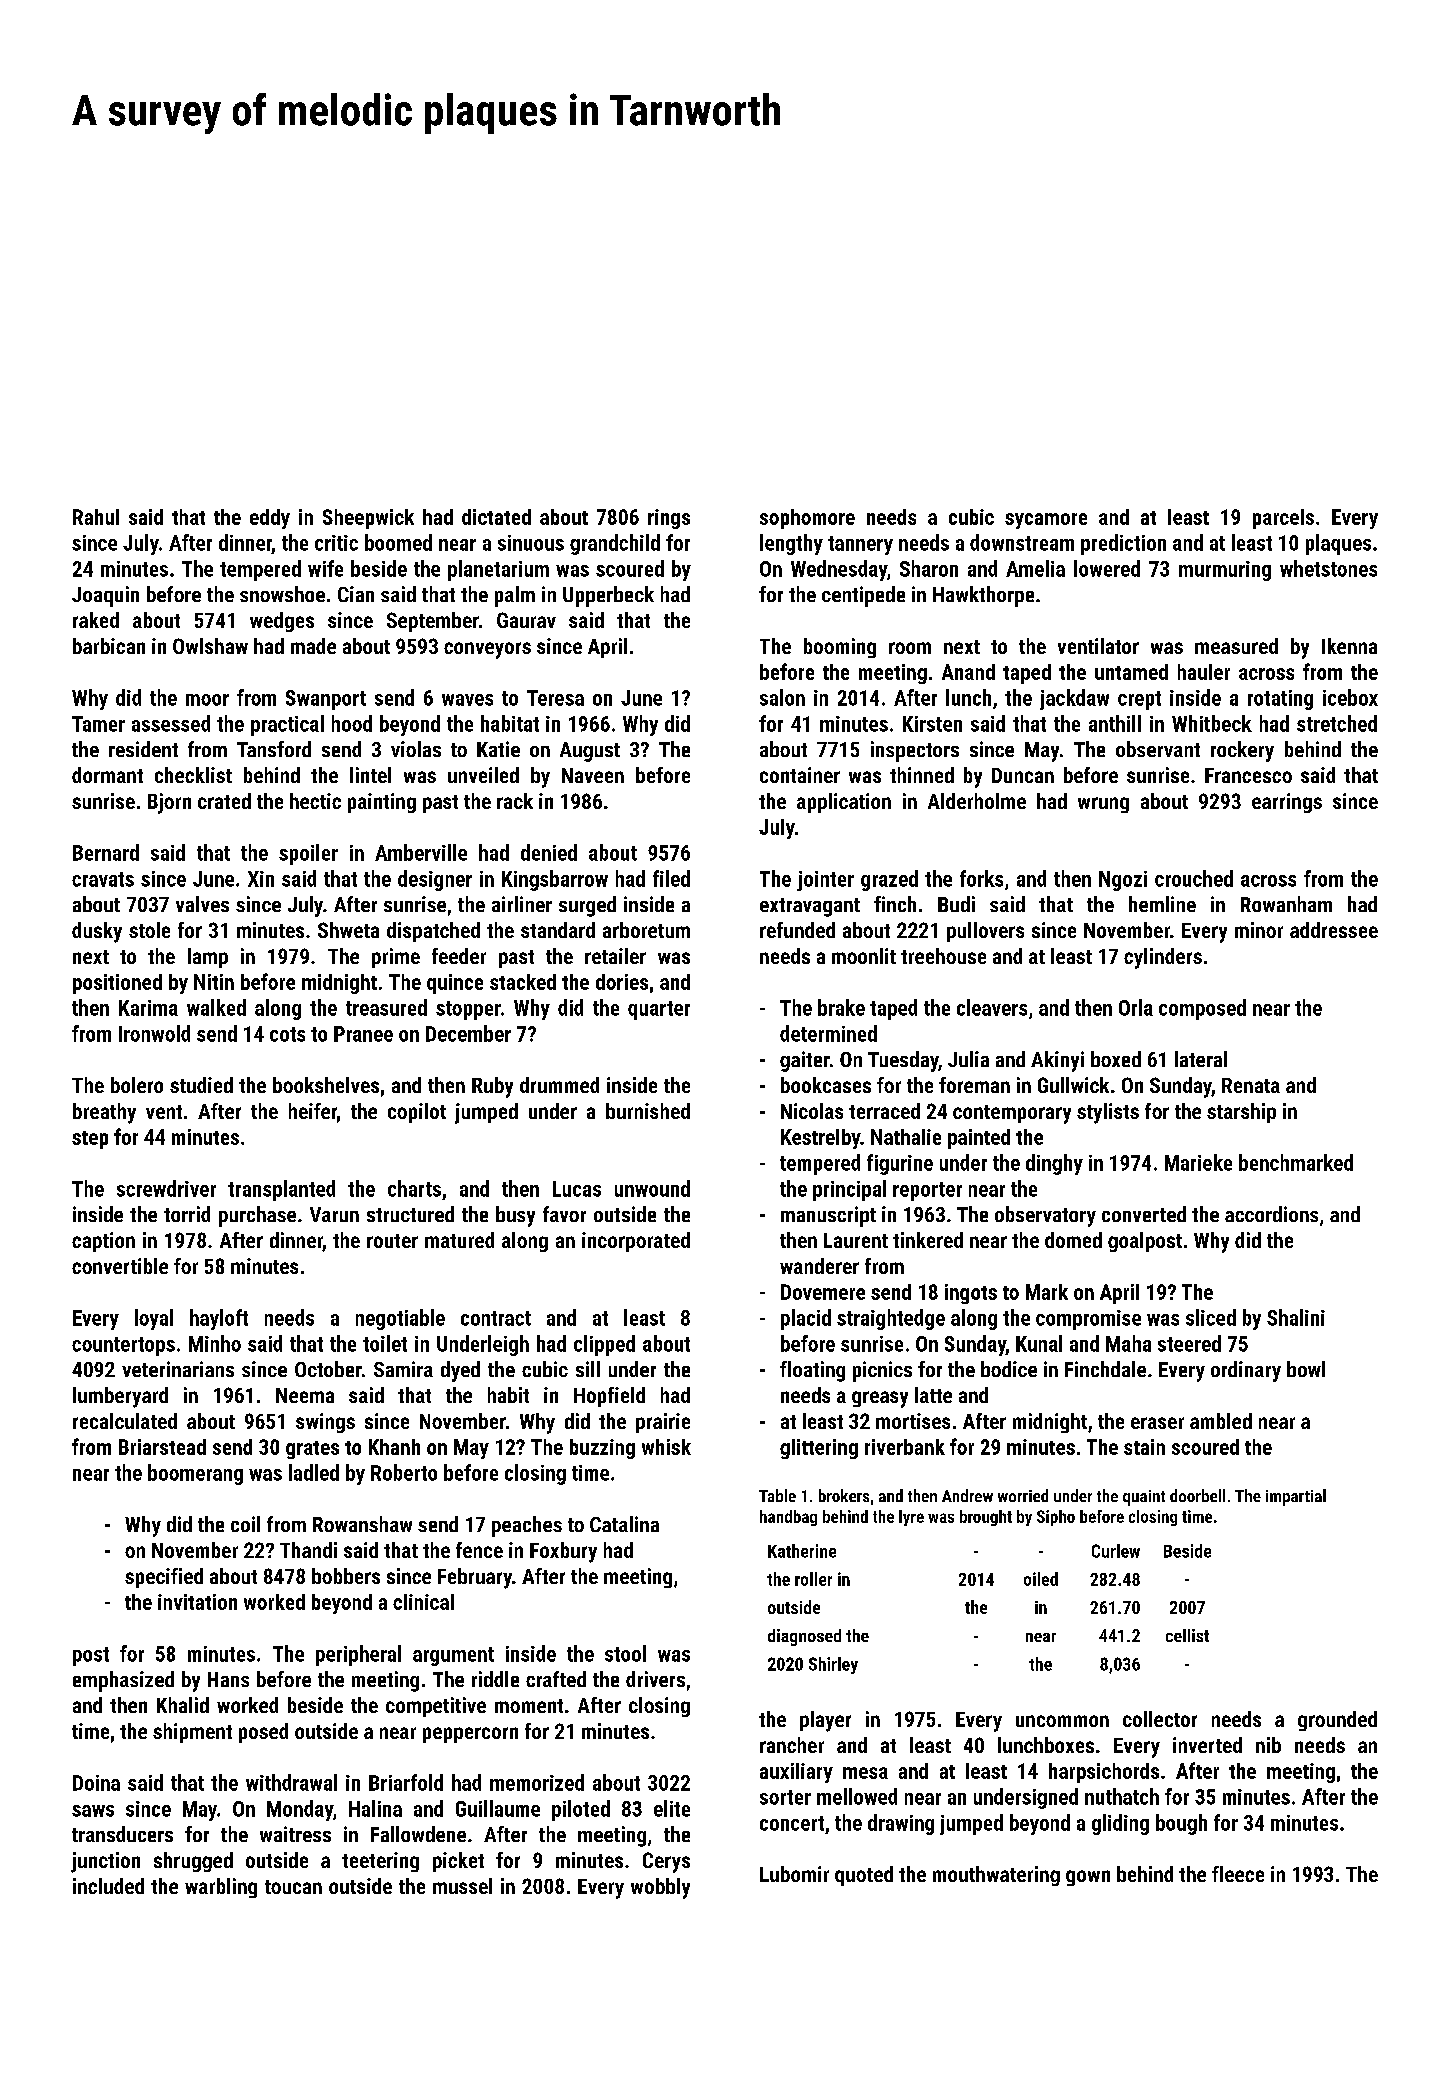 The height and width of the screenshot is (2100, 1450). Describe the element at coordinates (108, 1886) in the screenshot. I see `included` at that location.
